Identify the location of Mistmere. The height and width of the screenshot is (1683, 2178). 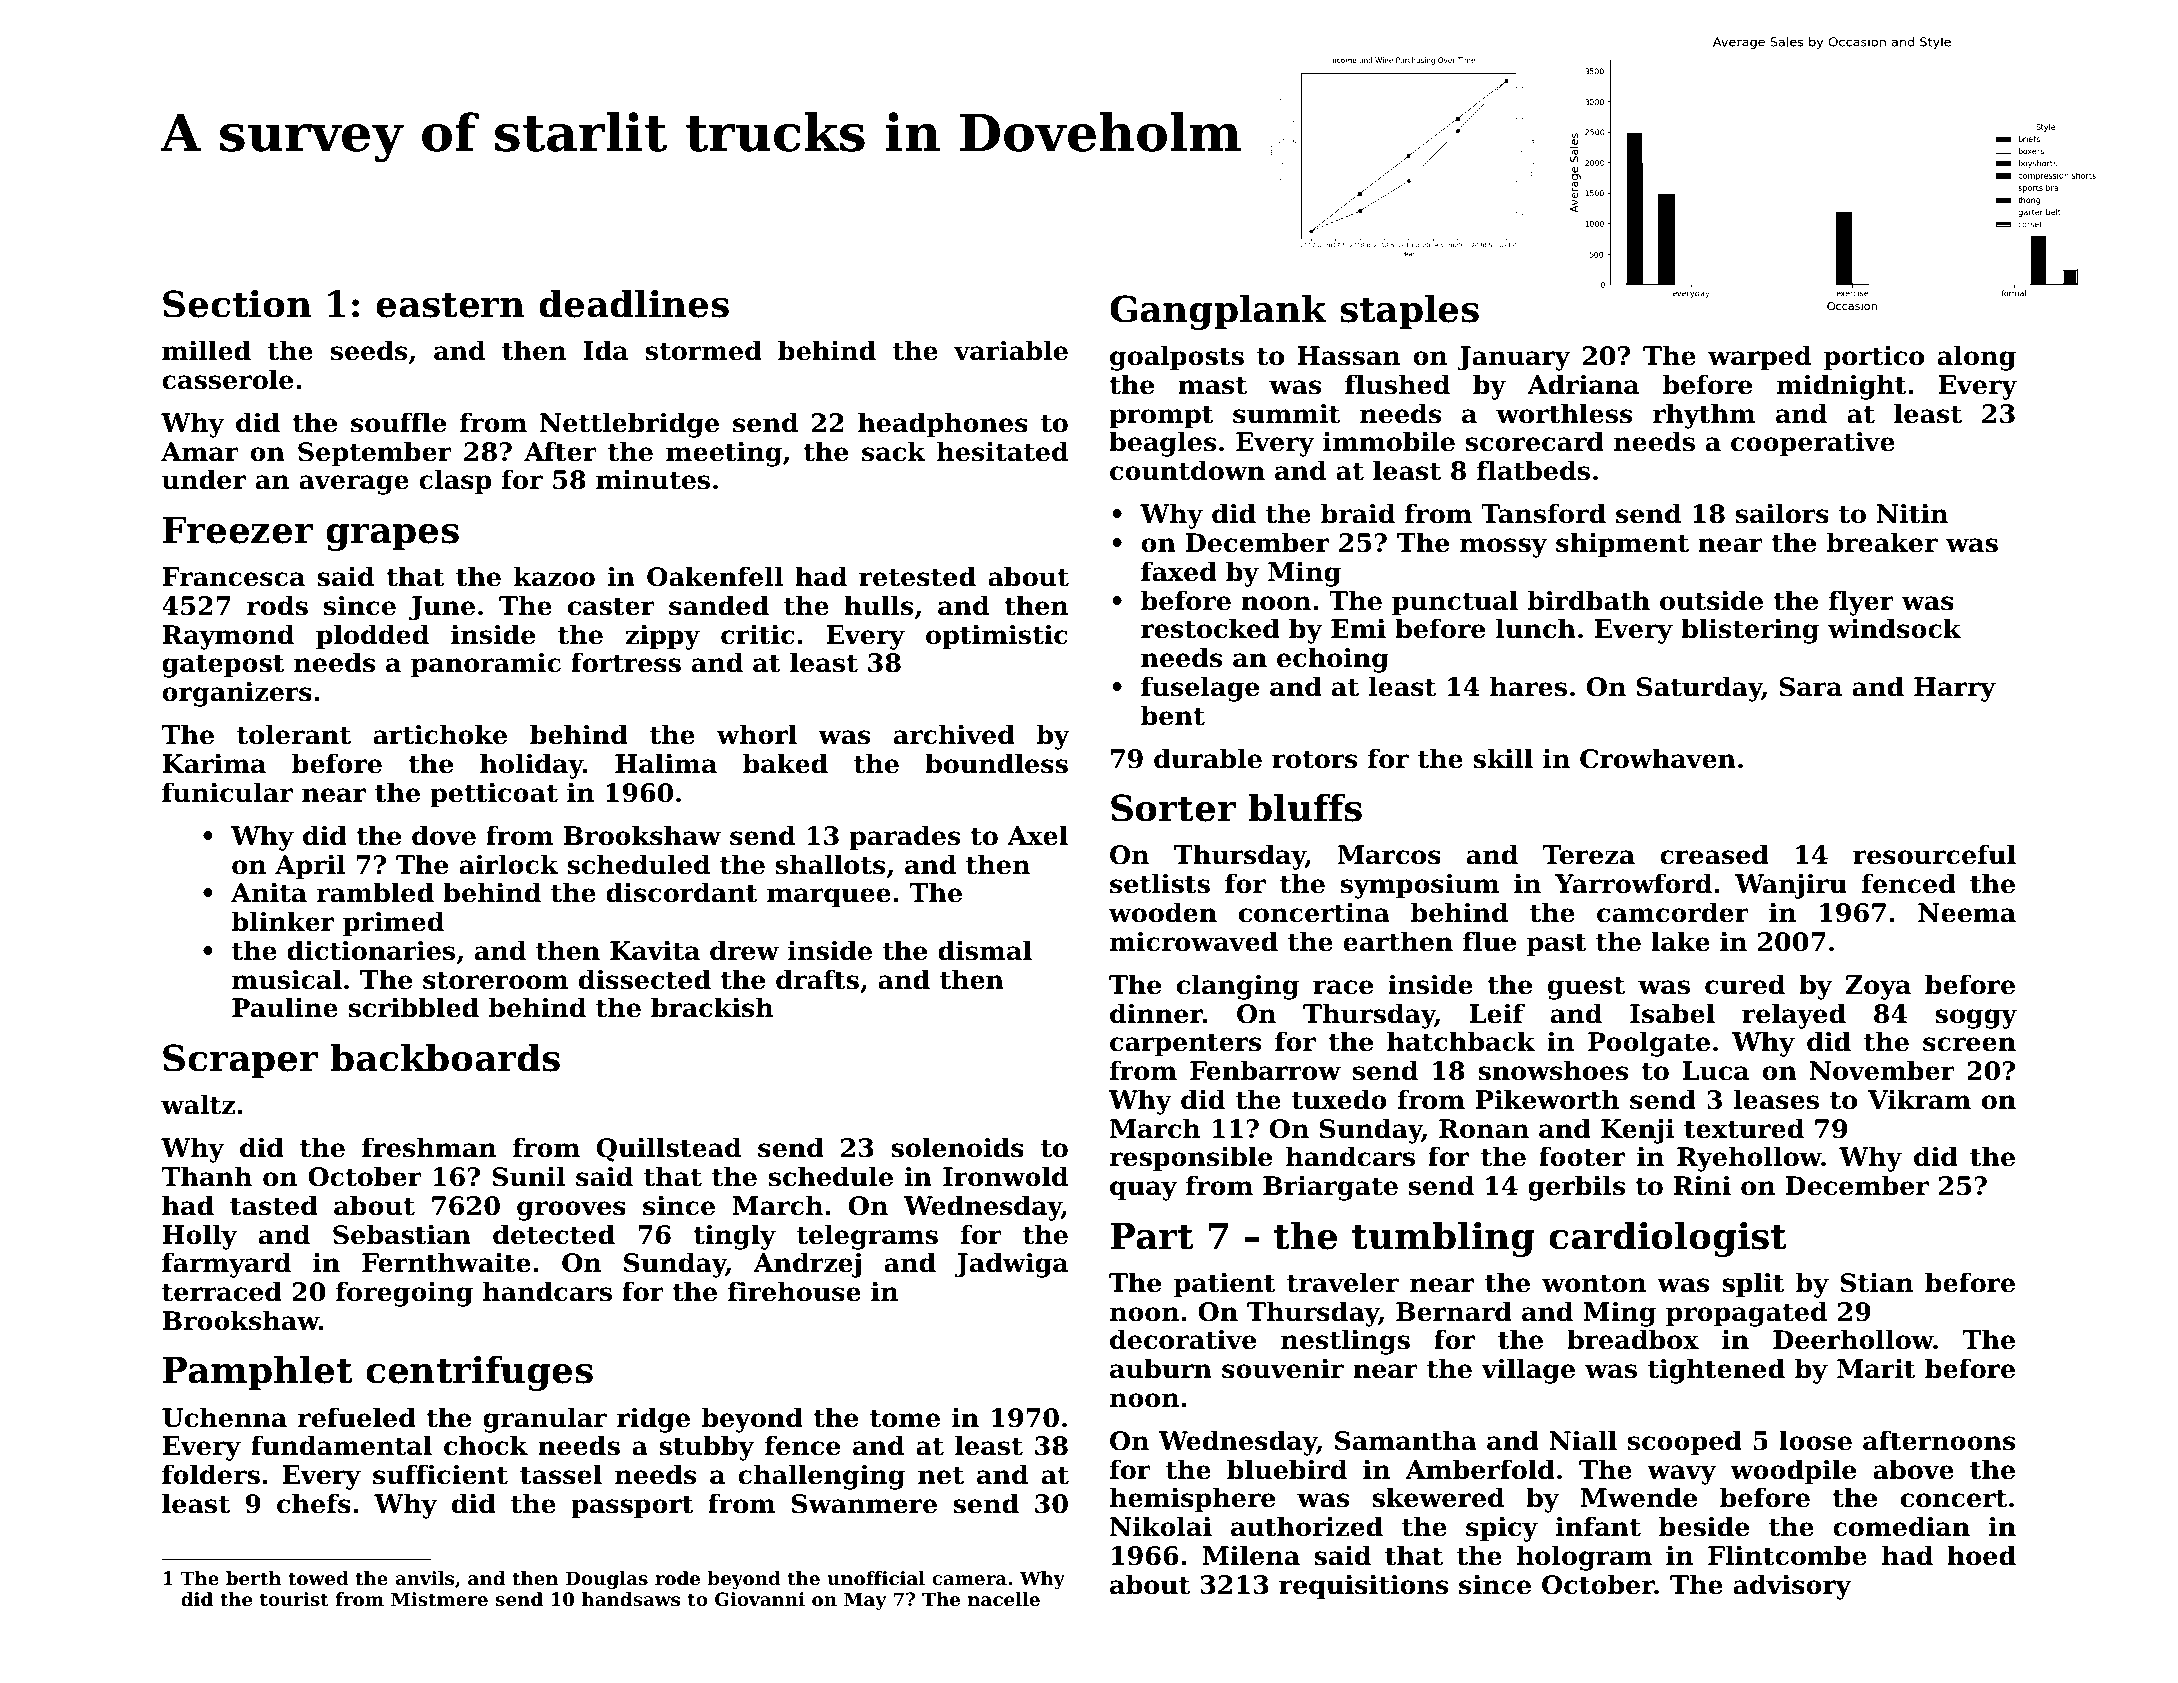
(439, 1599).
